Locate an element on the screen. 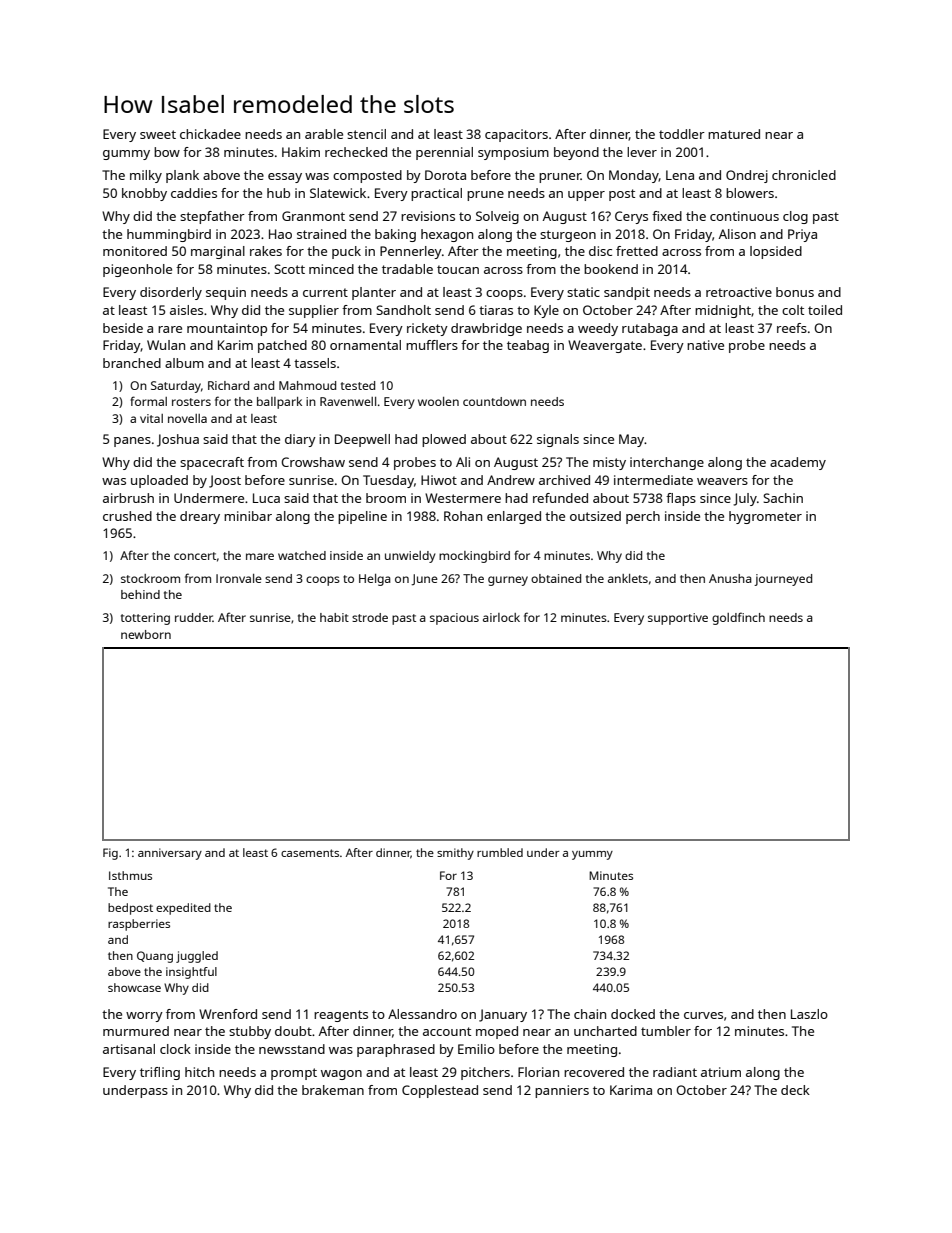  Florian is located at coordinates (538, 1072).
